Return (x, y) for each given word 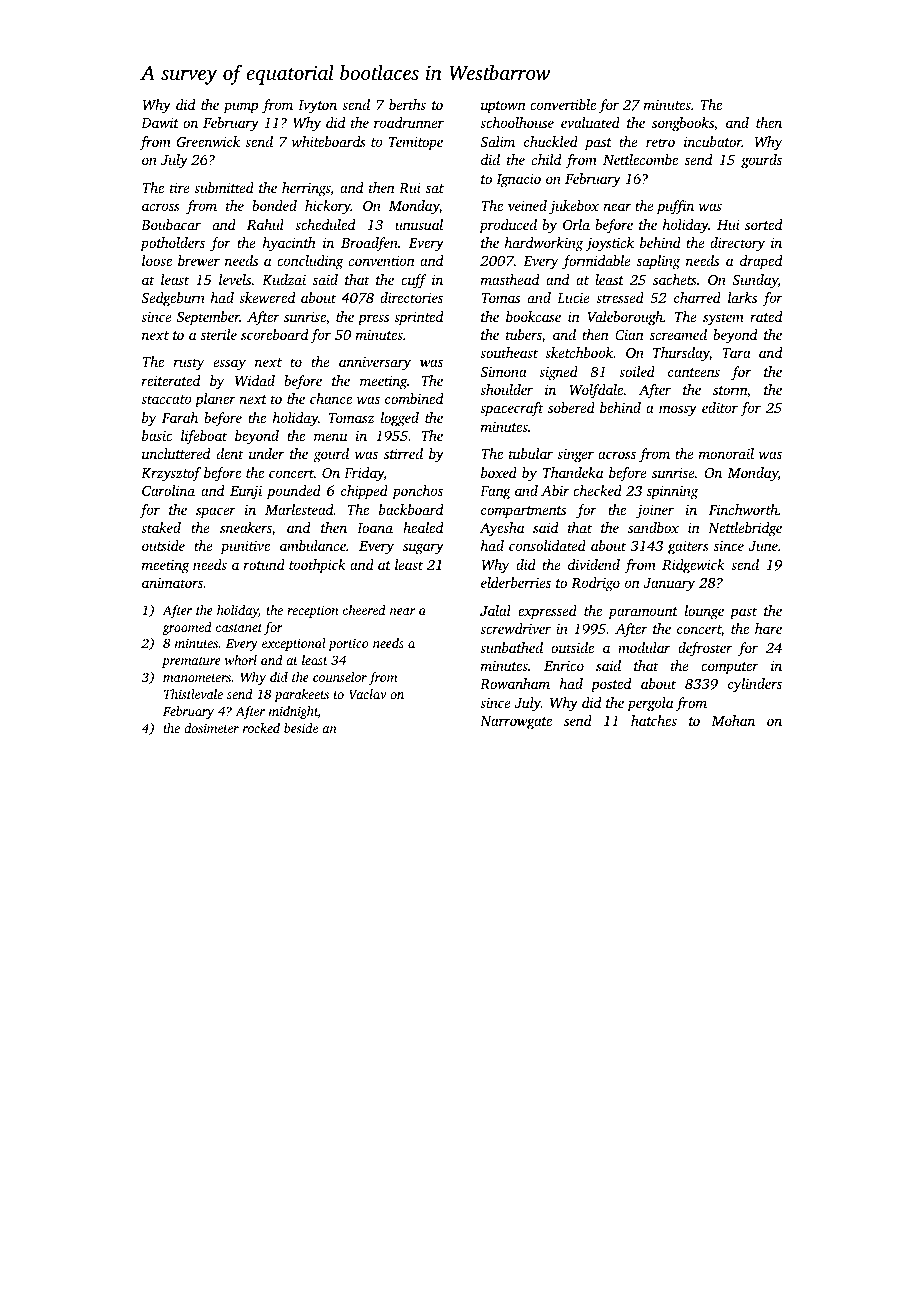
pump (241, 107)
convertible (563, 104)
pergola (650, 704)
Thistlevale (193, 694)
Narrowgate (516, 723)
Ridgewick (693, 566)
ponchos (417, 492)
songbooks (683, 124)
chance (331, 398)
